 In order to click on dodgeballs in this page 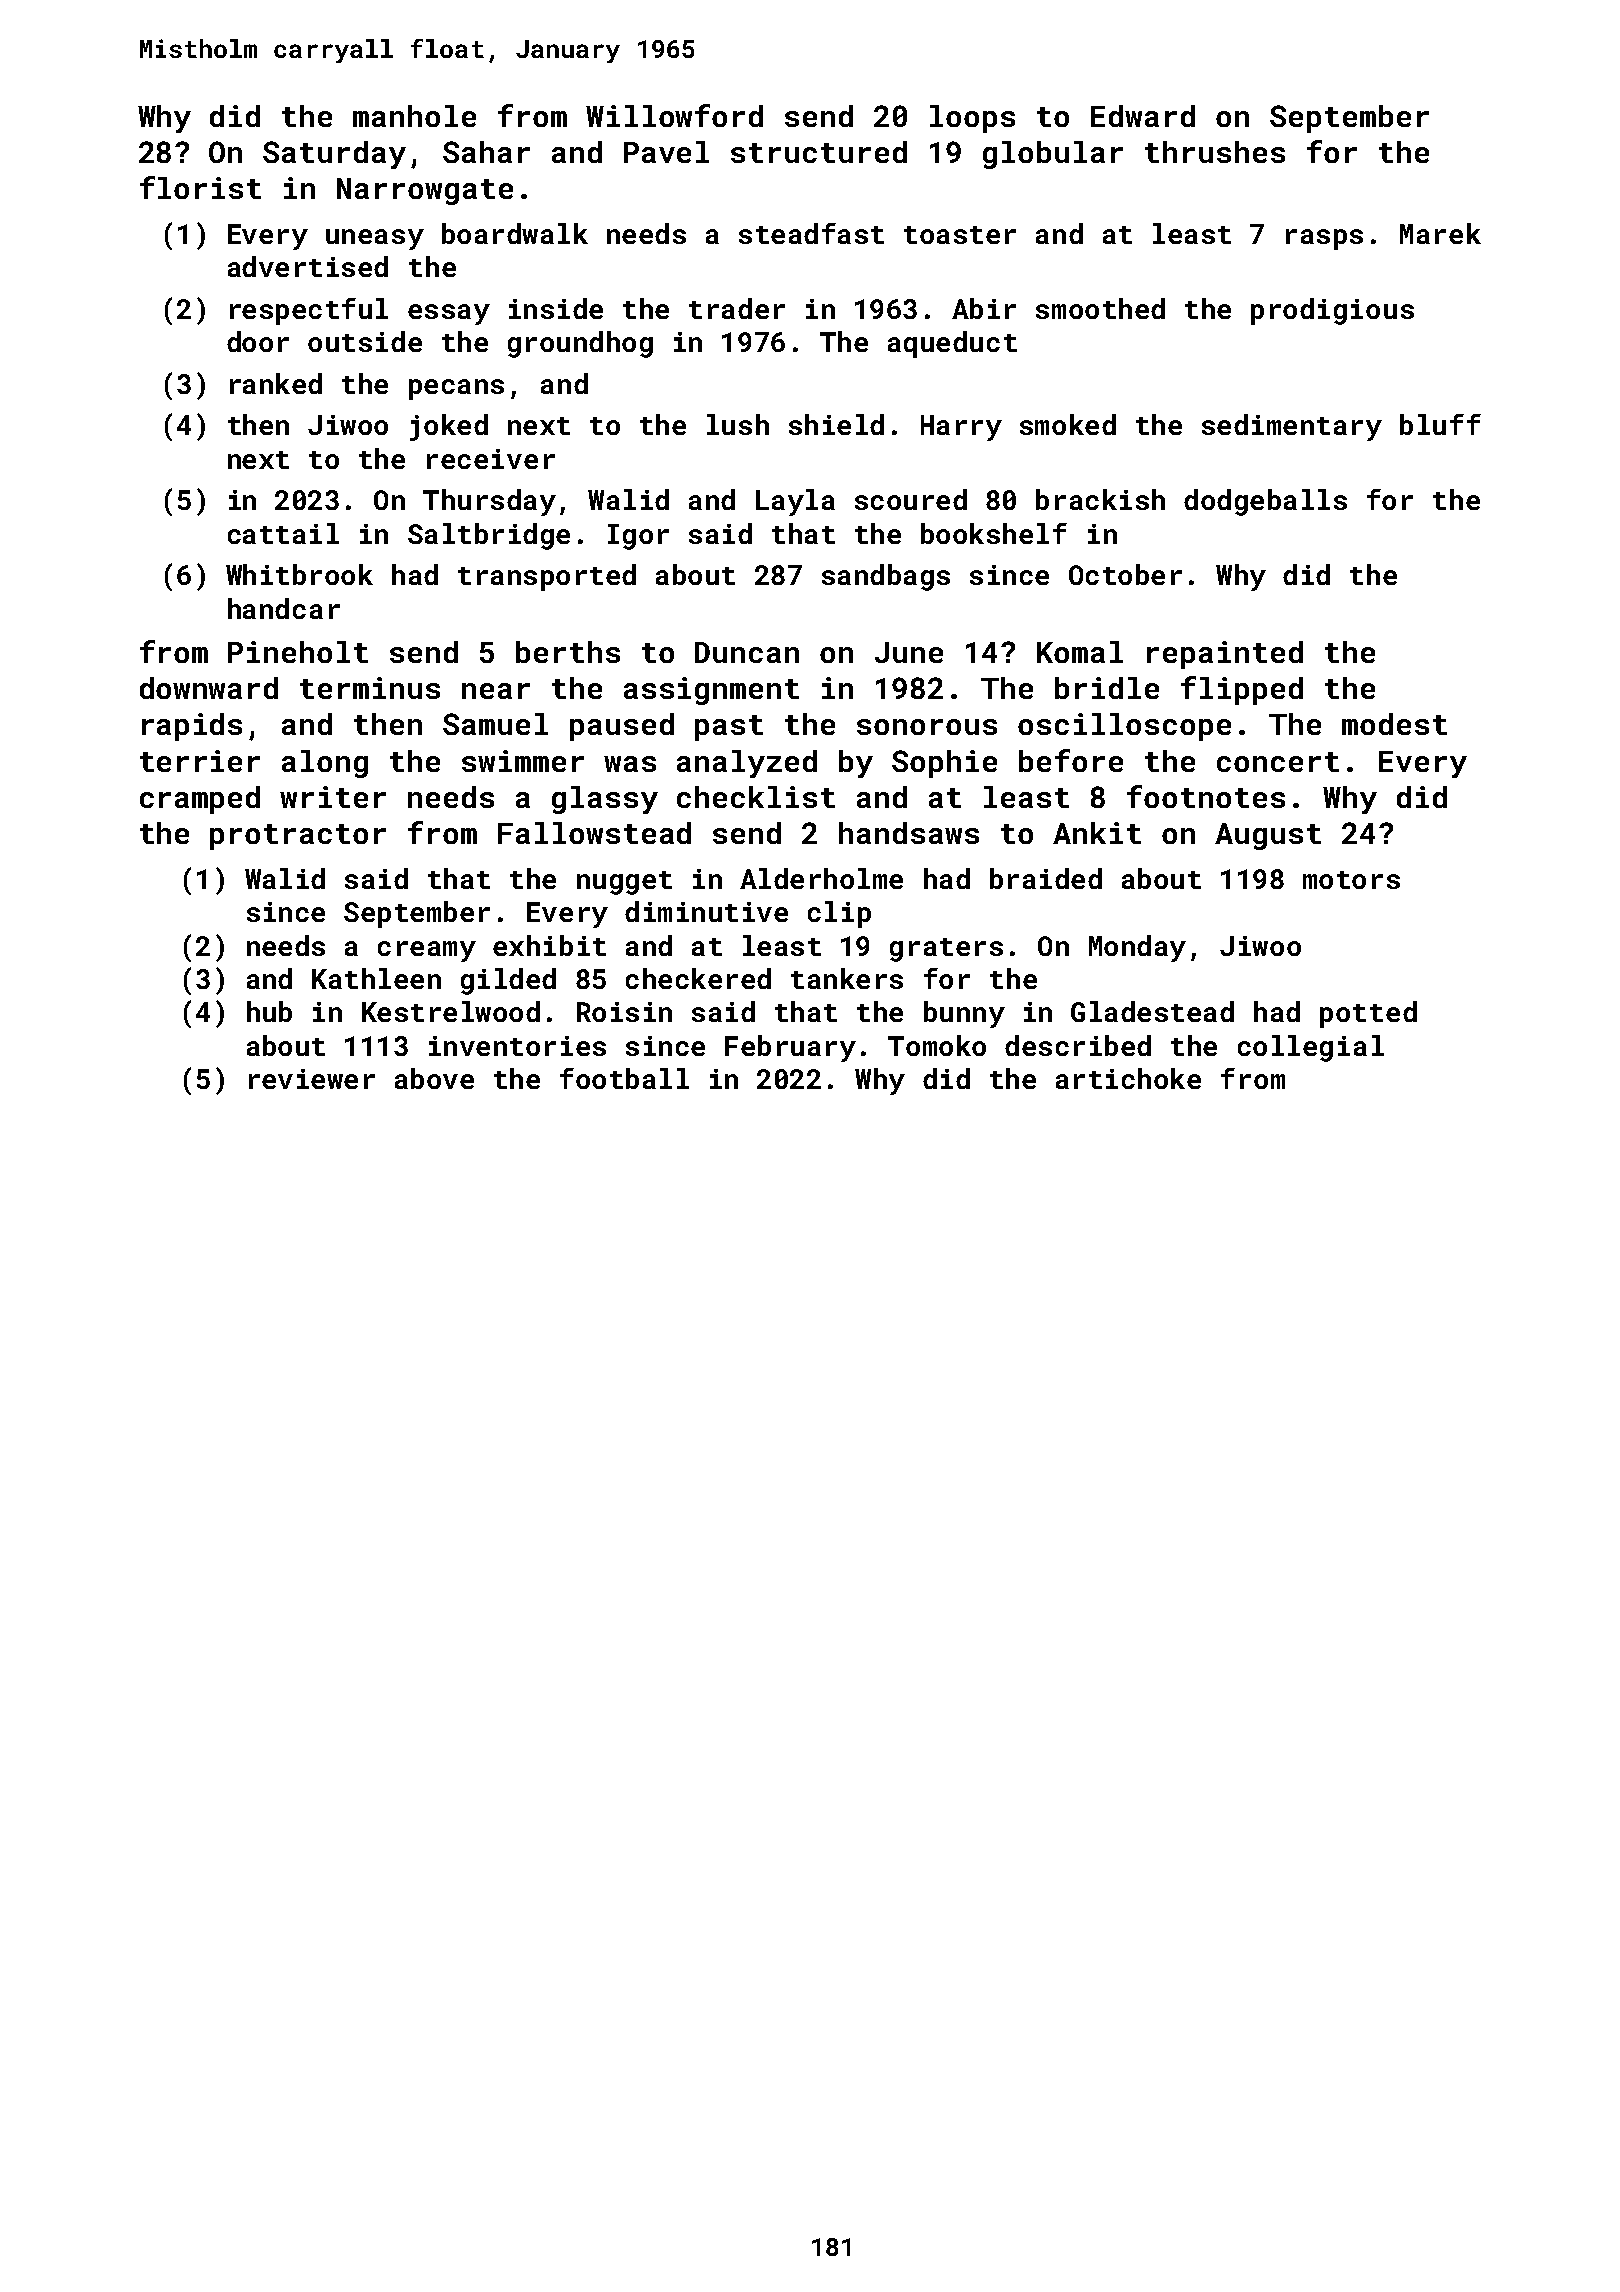, I will do `click(1265, 502)`.
